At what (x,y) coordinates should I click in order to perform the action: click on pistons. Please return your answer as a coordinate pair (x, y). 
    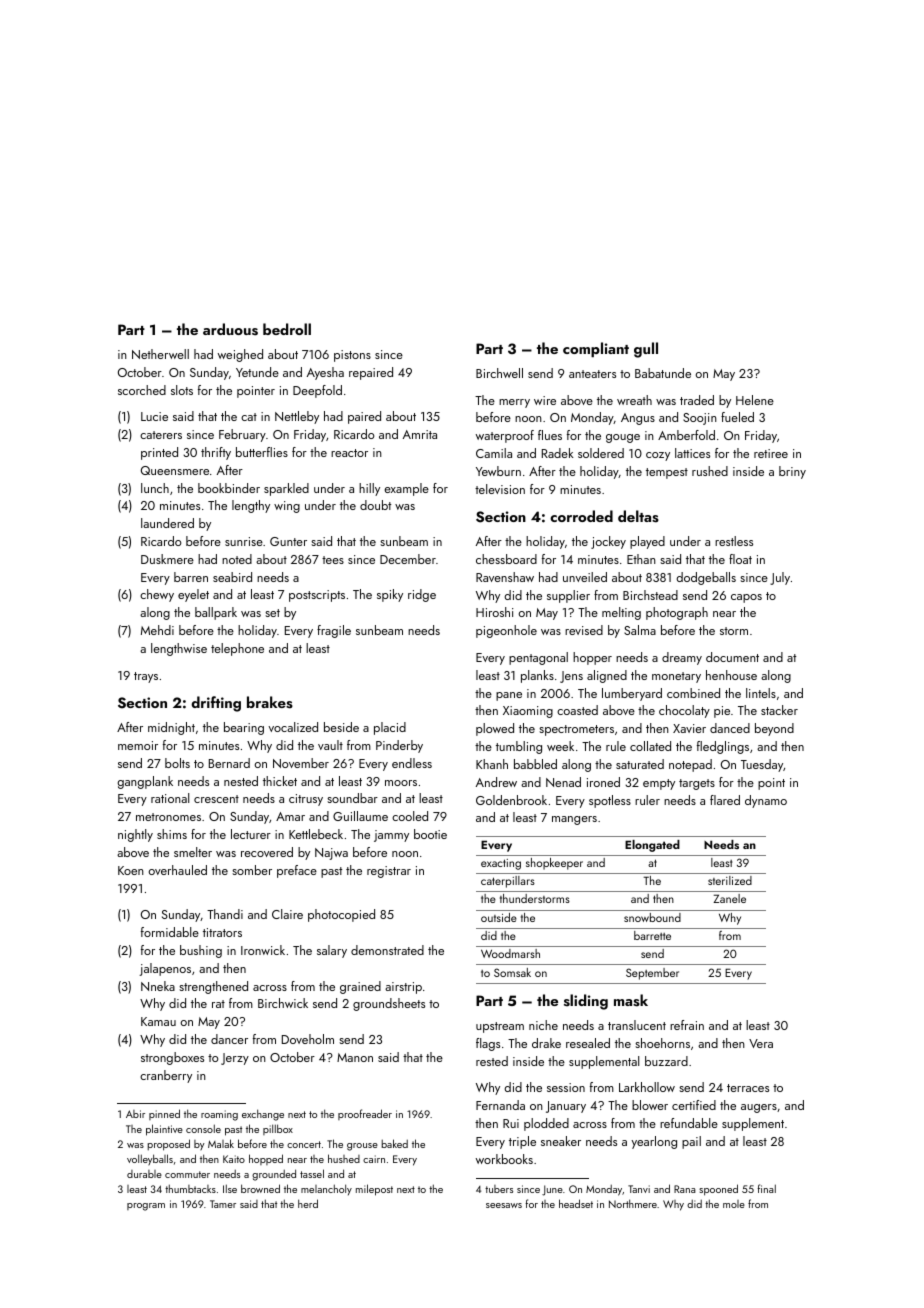
    Looking at the image, I should click on (352, 356).
